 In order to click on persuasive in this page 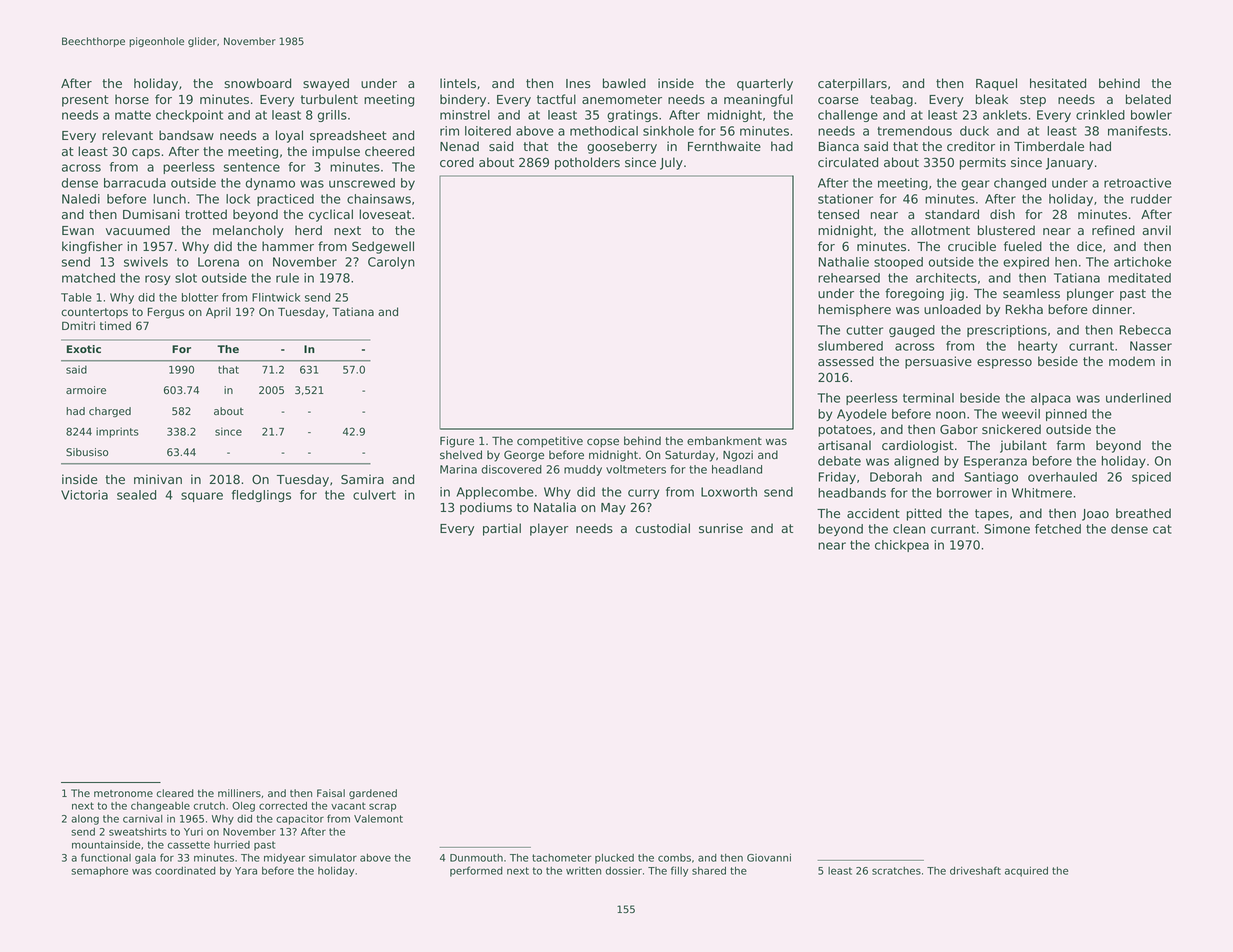, I will do `click(938, 362)`.
